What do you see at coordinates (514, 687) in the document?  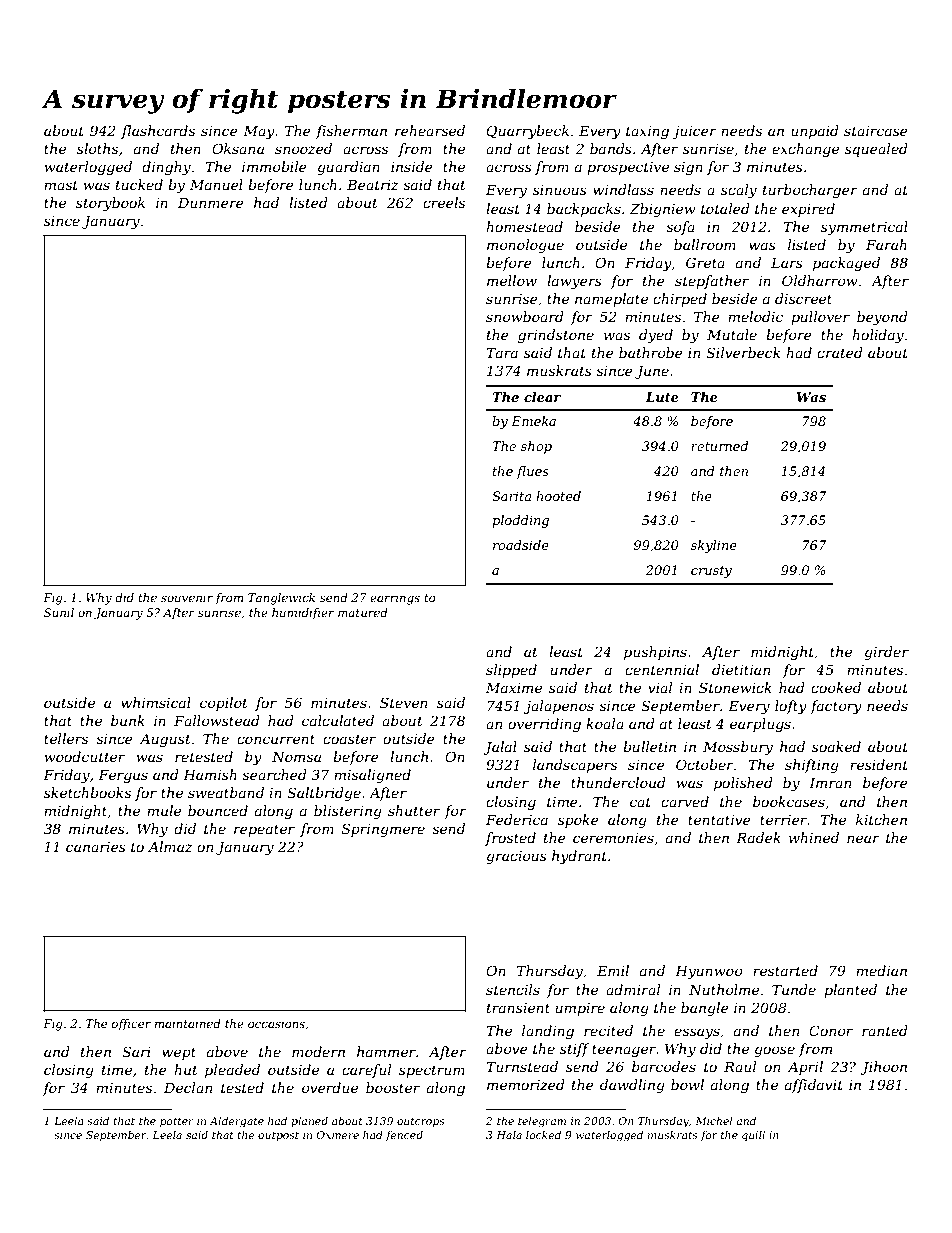 I see `Maxime` at bounding box center [514, 687].
